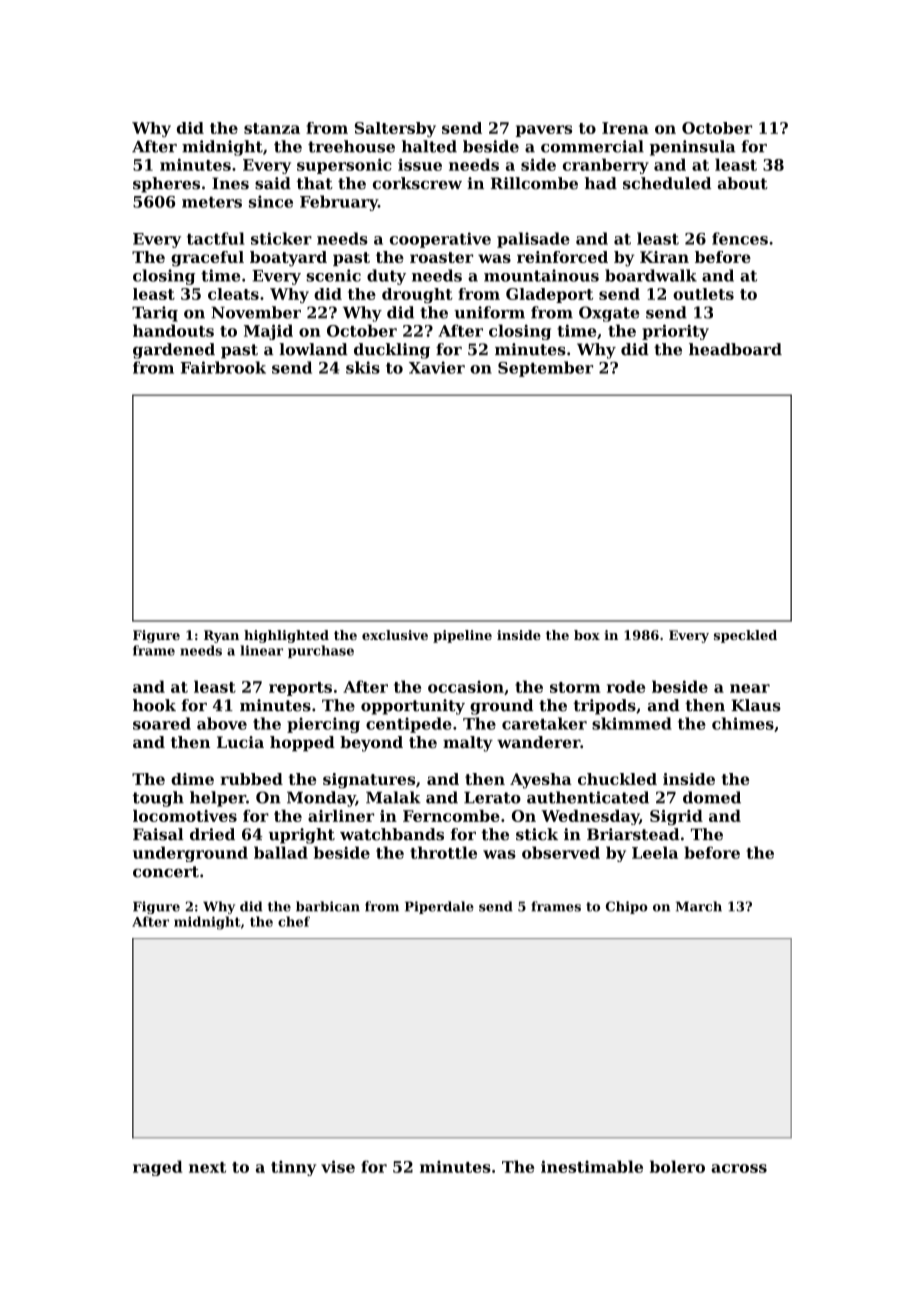  What do you see at coordinates (395, 129) in the document?
I see `Saltersby` at bounding box center [395, 129].
